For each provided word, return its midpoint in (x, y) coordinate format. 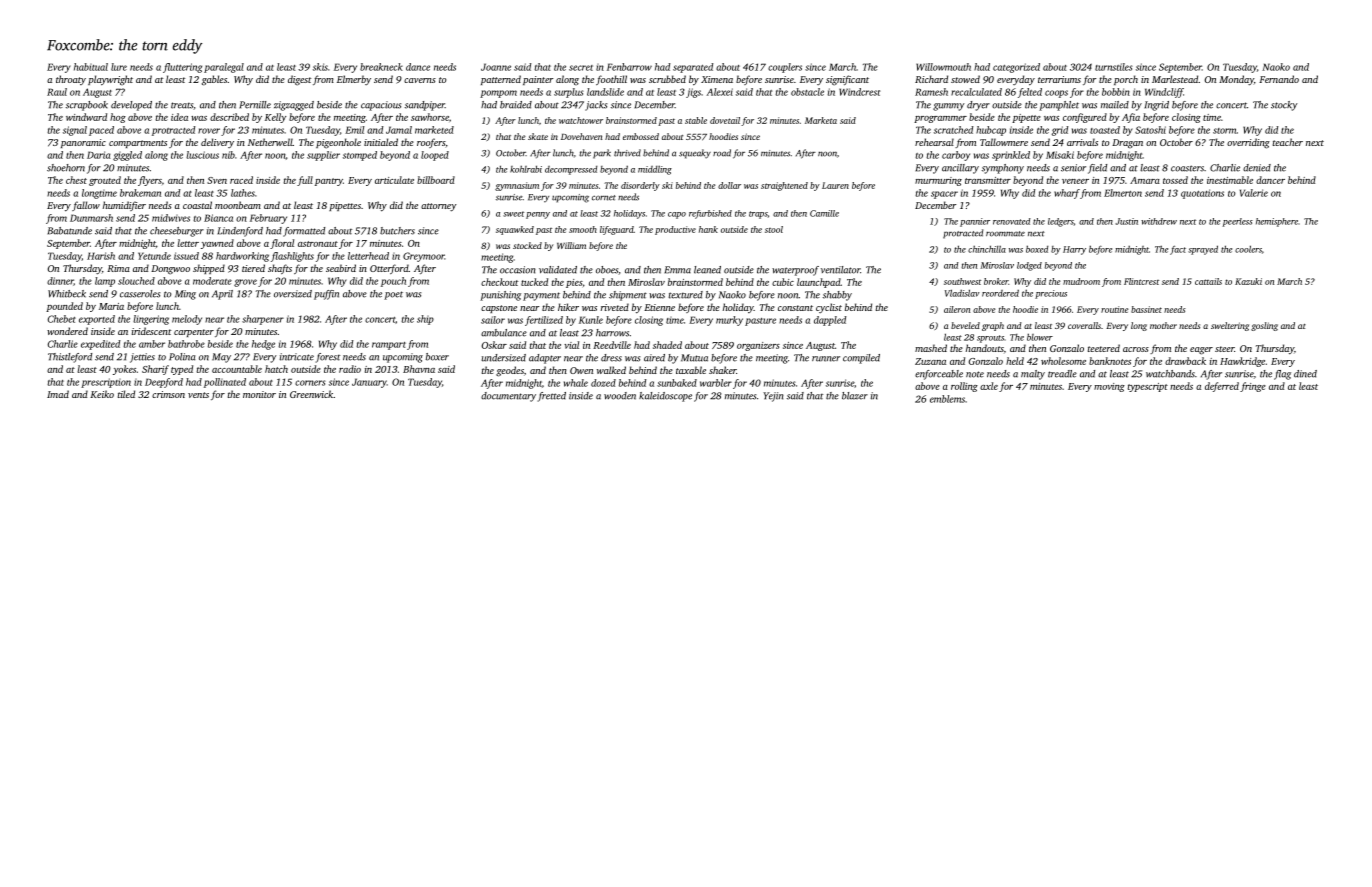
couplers (785, 68)
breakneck (381, 67)
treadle (1062, 374)
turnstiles (1114, 67)
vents (198, 395)
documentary (508, 397)
